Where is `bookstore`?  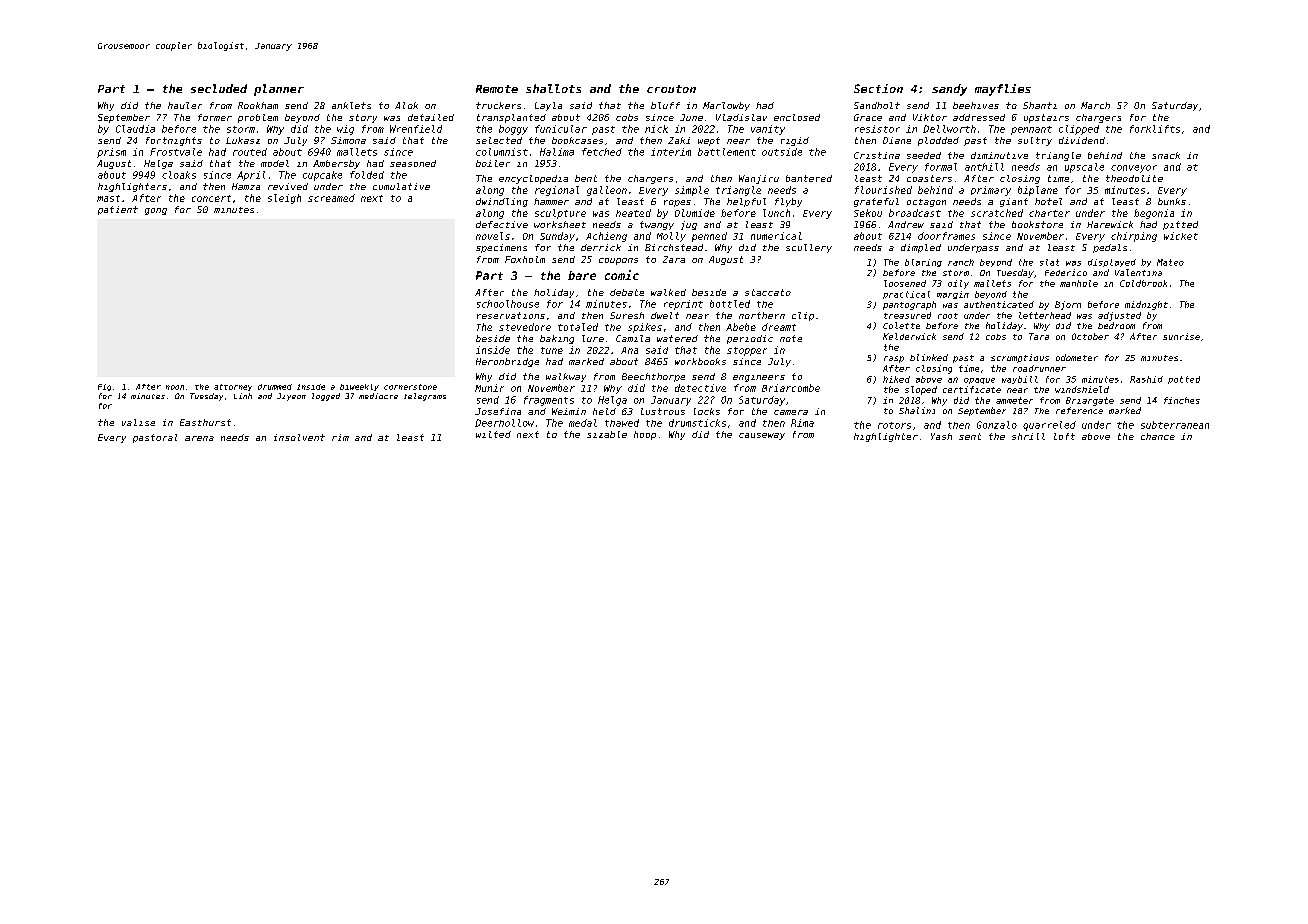 bookstore is located at coordinates (1037, 224).
